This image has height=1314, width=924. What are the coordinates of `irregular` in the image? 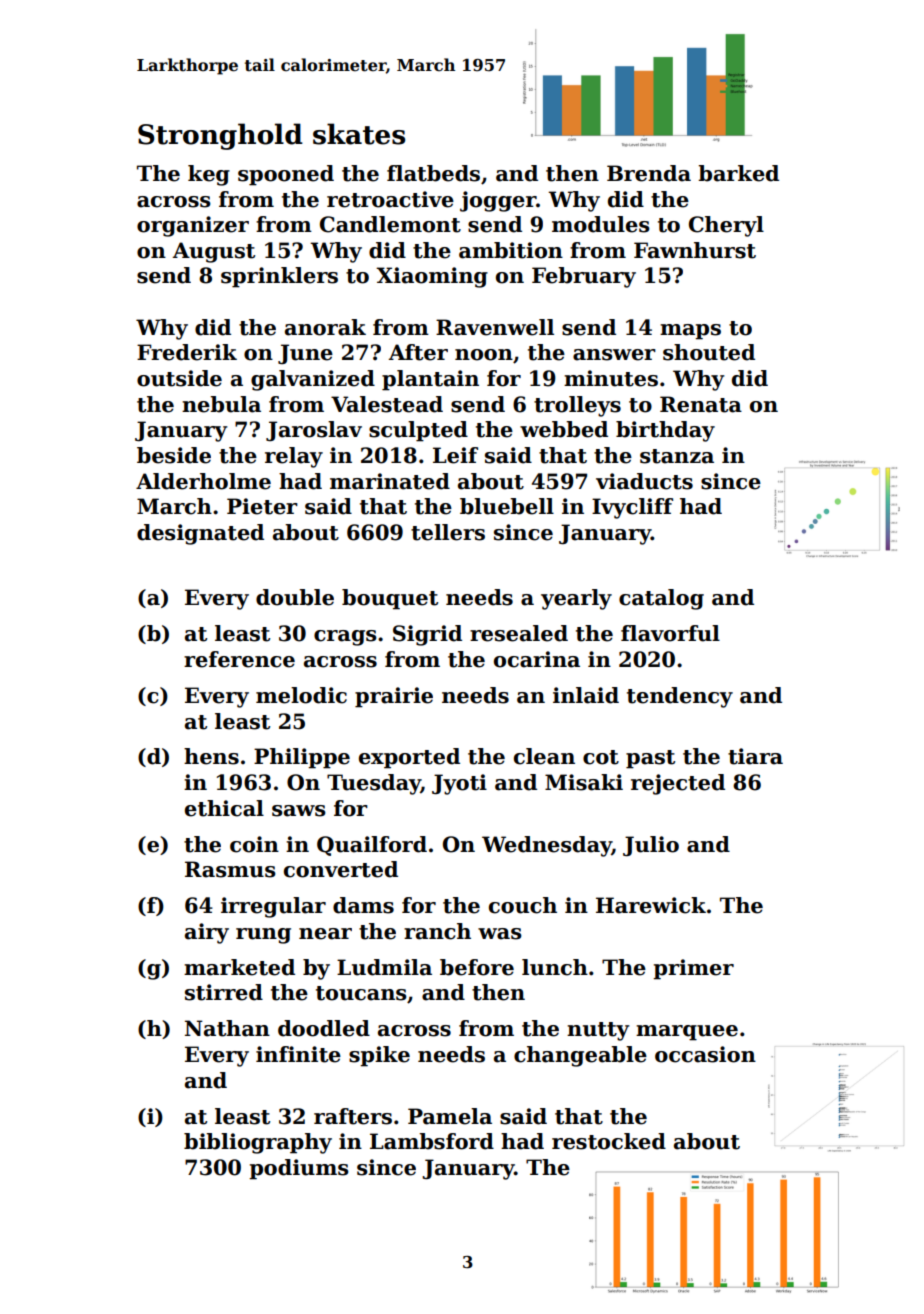 It's located at (273, 907).
